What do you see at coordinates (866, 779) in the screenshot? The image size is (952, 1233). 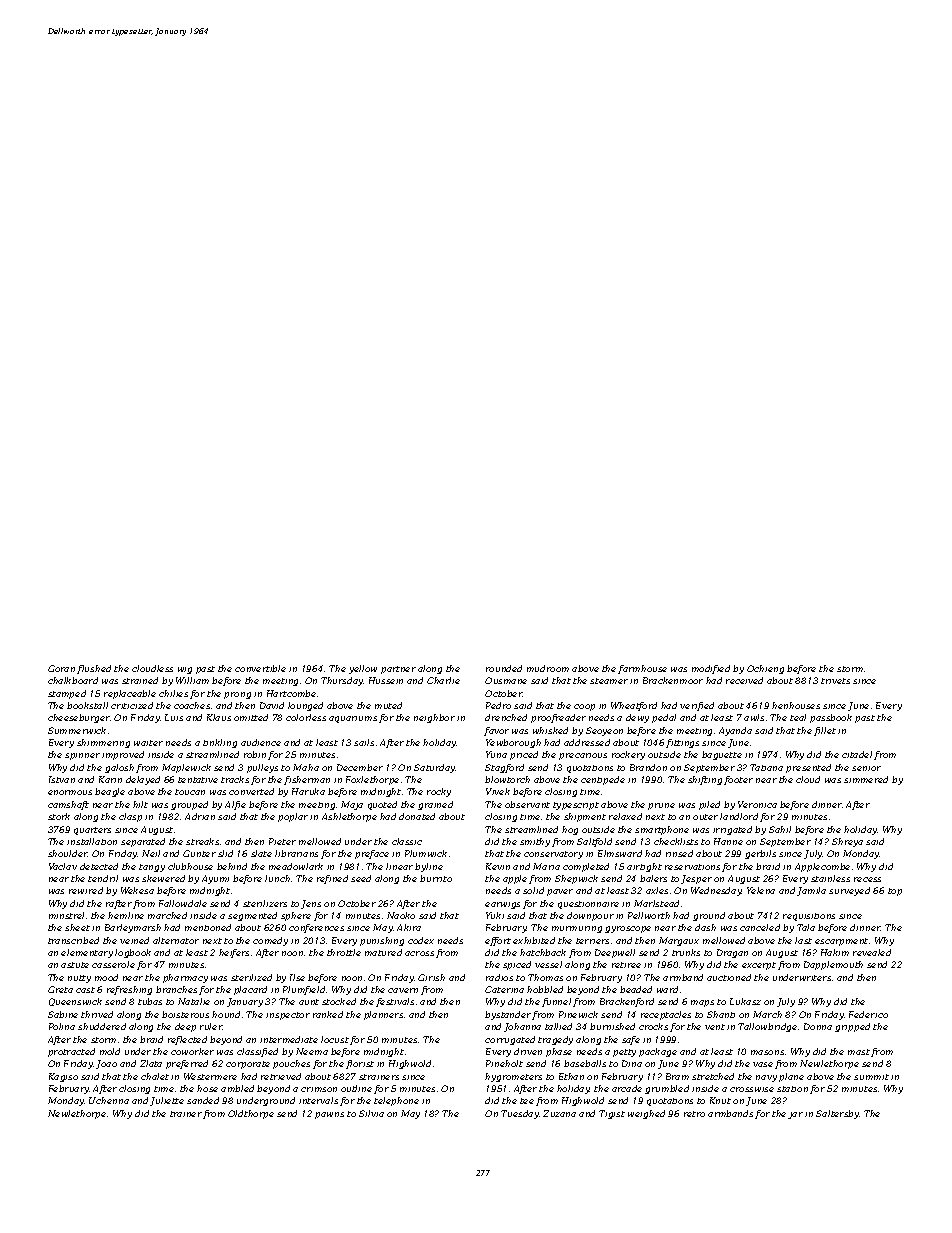 I see `simmered` at bounding box center [866, 779].
